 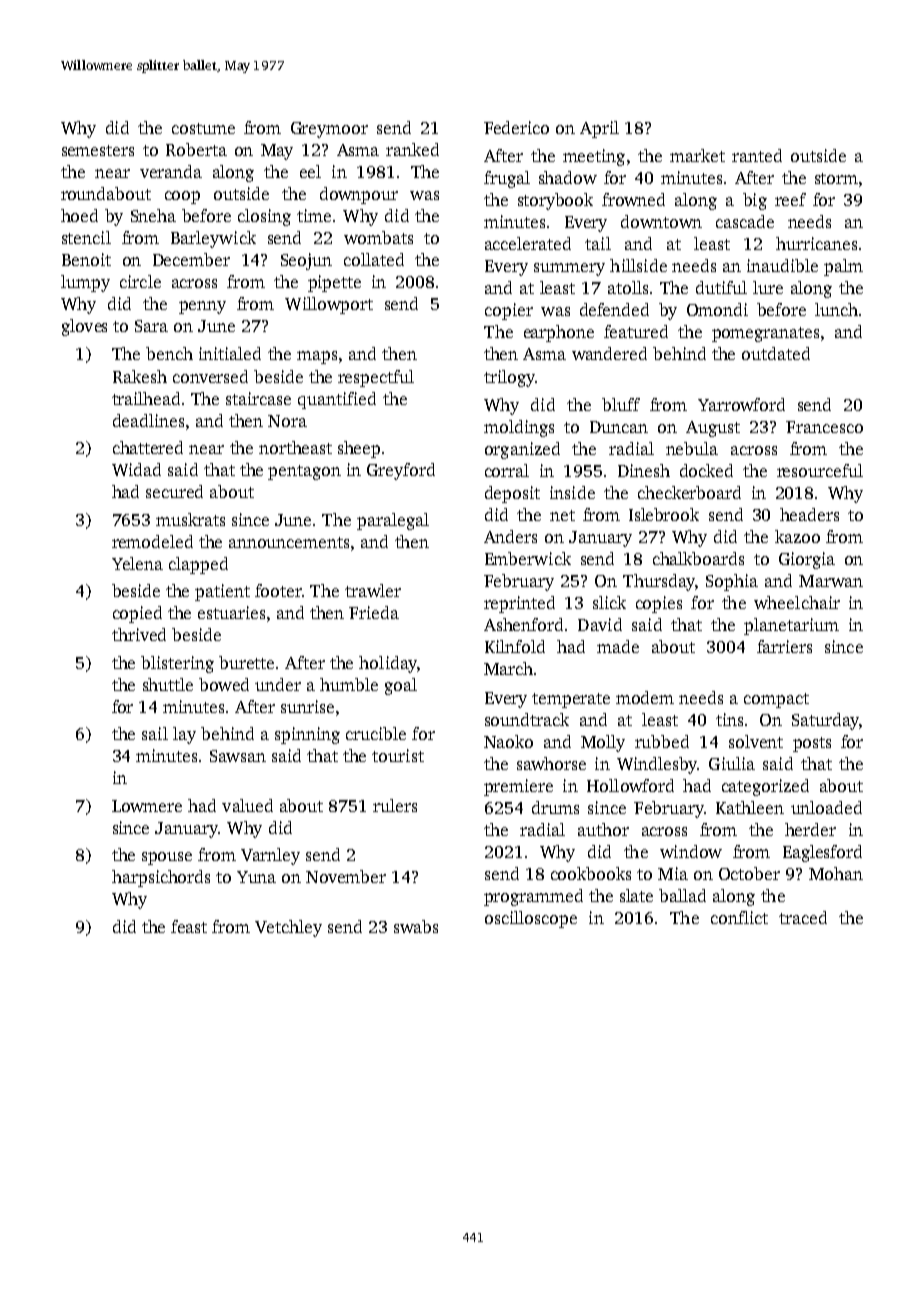 What do you see at coordinates (148, 420) in the image?
I see `deadlines` at bounding box center [148, 420].
